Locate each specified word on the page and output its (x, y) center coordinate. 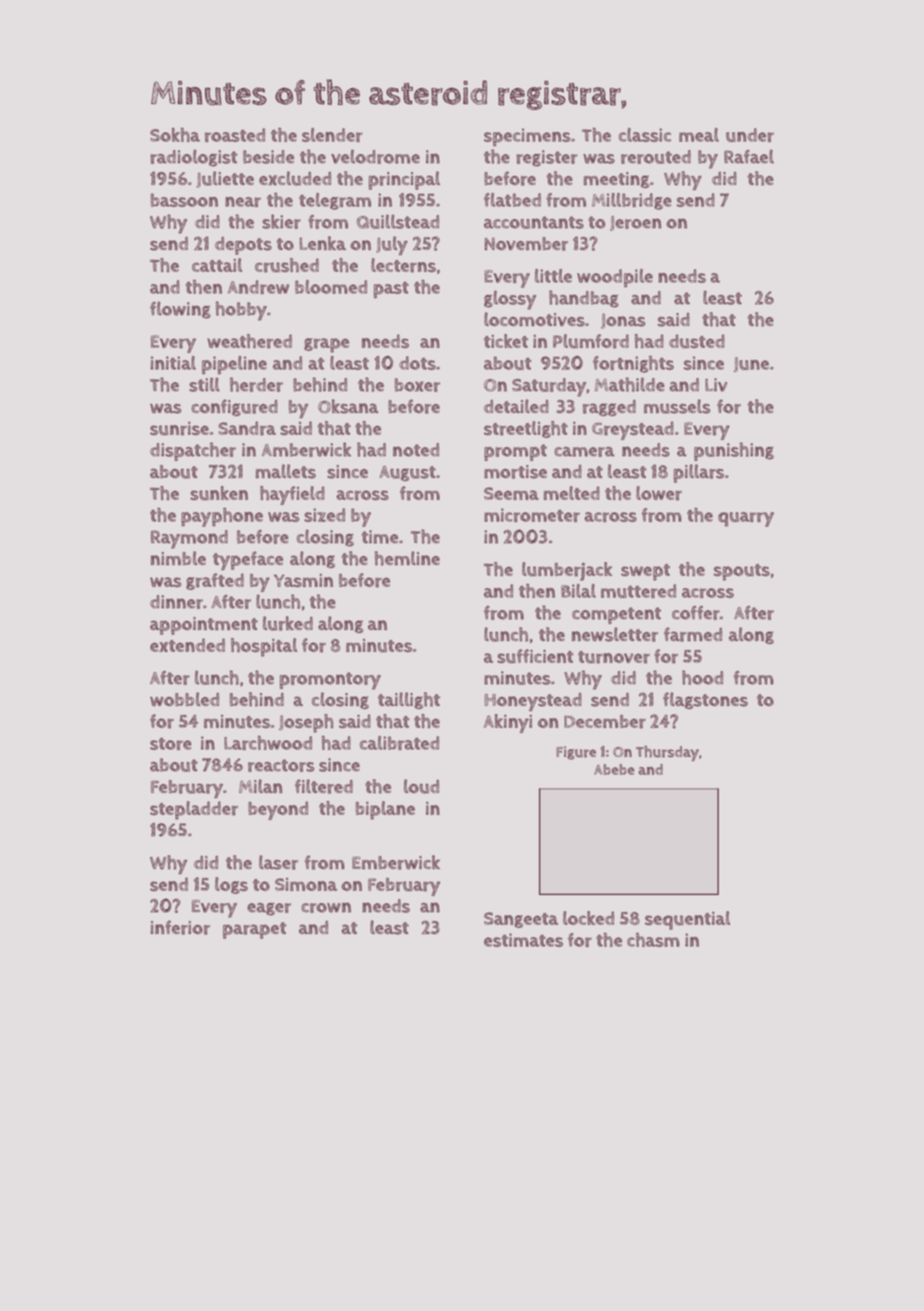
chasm (653, 940)
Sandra (247, 428)
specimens (527, 137)
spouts (742, 572)
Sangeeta (521, 920)
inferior (180, 927)
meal (699, 135)
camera (584, 452)
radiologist (194, 158)
